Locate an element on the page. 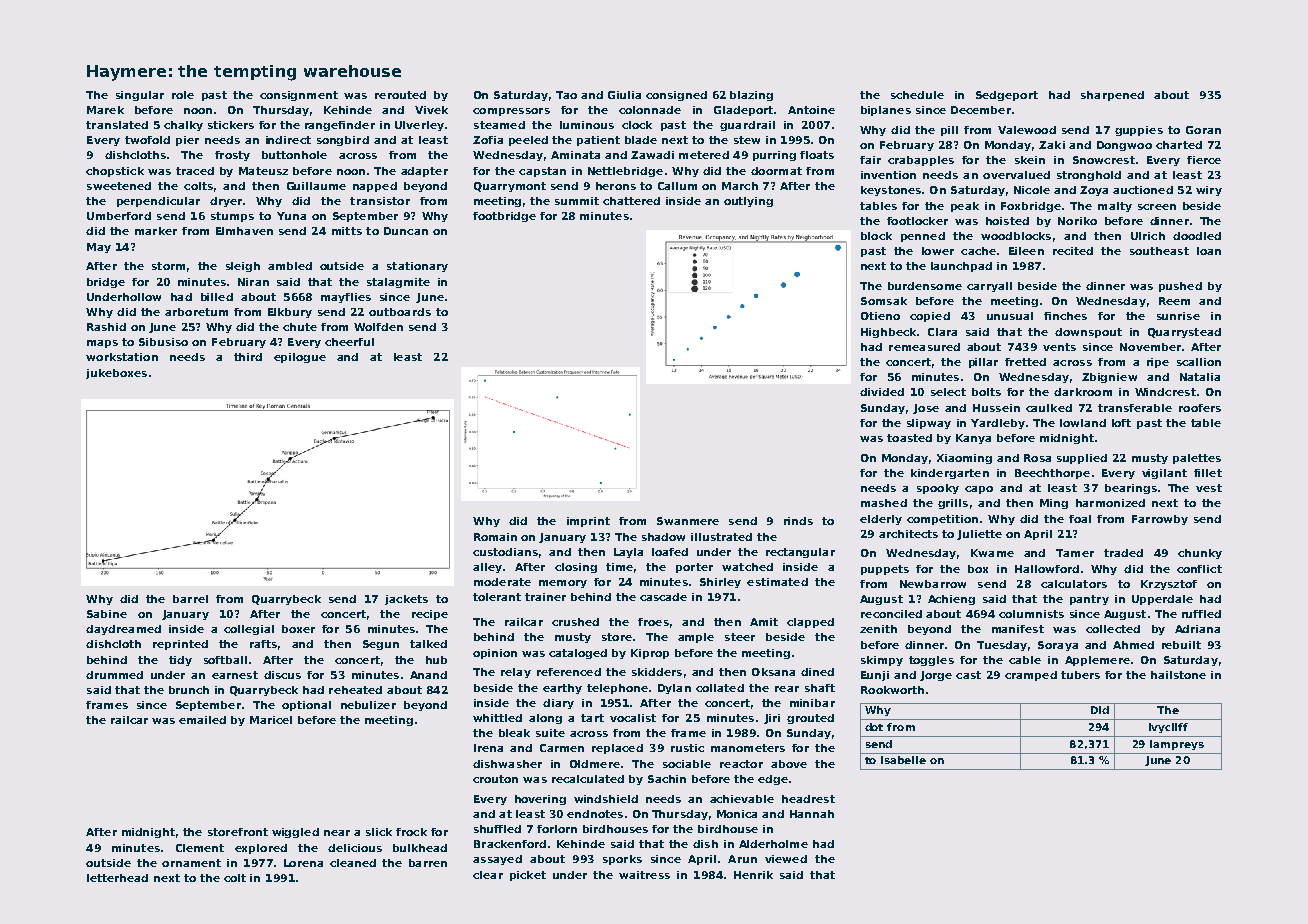 The height and width of the image is (924, 1308). Hussein is located at coordinates (996, 408).
